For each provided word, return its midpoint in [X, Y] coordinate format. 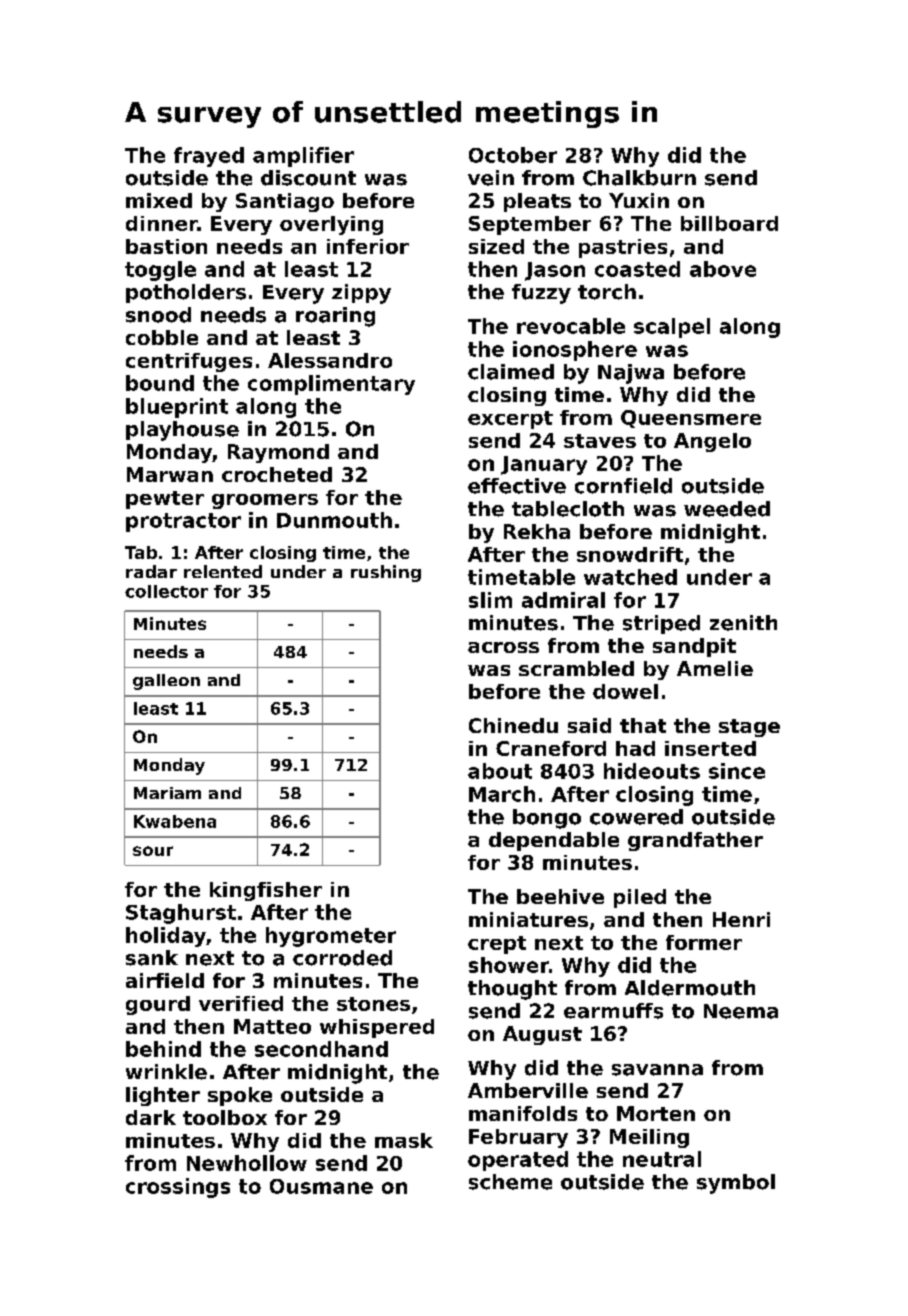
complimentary [331, 385]
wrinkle [166, 1072]
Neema [741, 1011]
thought [512, 990]
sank [152, 958]
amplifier [303, 157]
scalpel [672, 328]
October [513, 155]
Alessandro [330, 360]
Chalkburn [639, 178]
